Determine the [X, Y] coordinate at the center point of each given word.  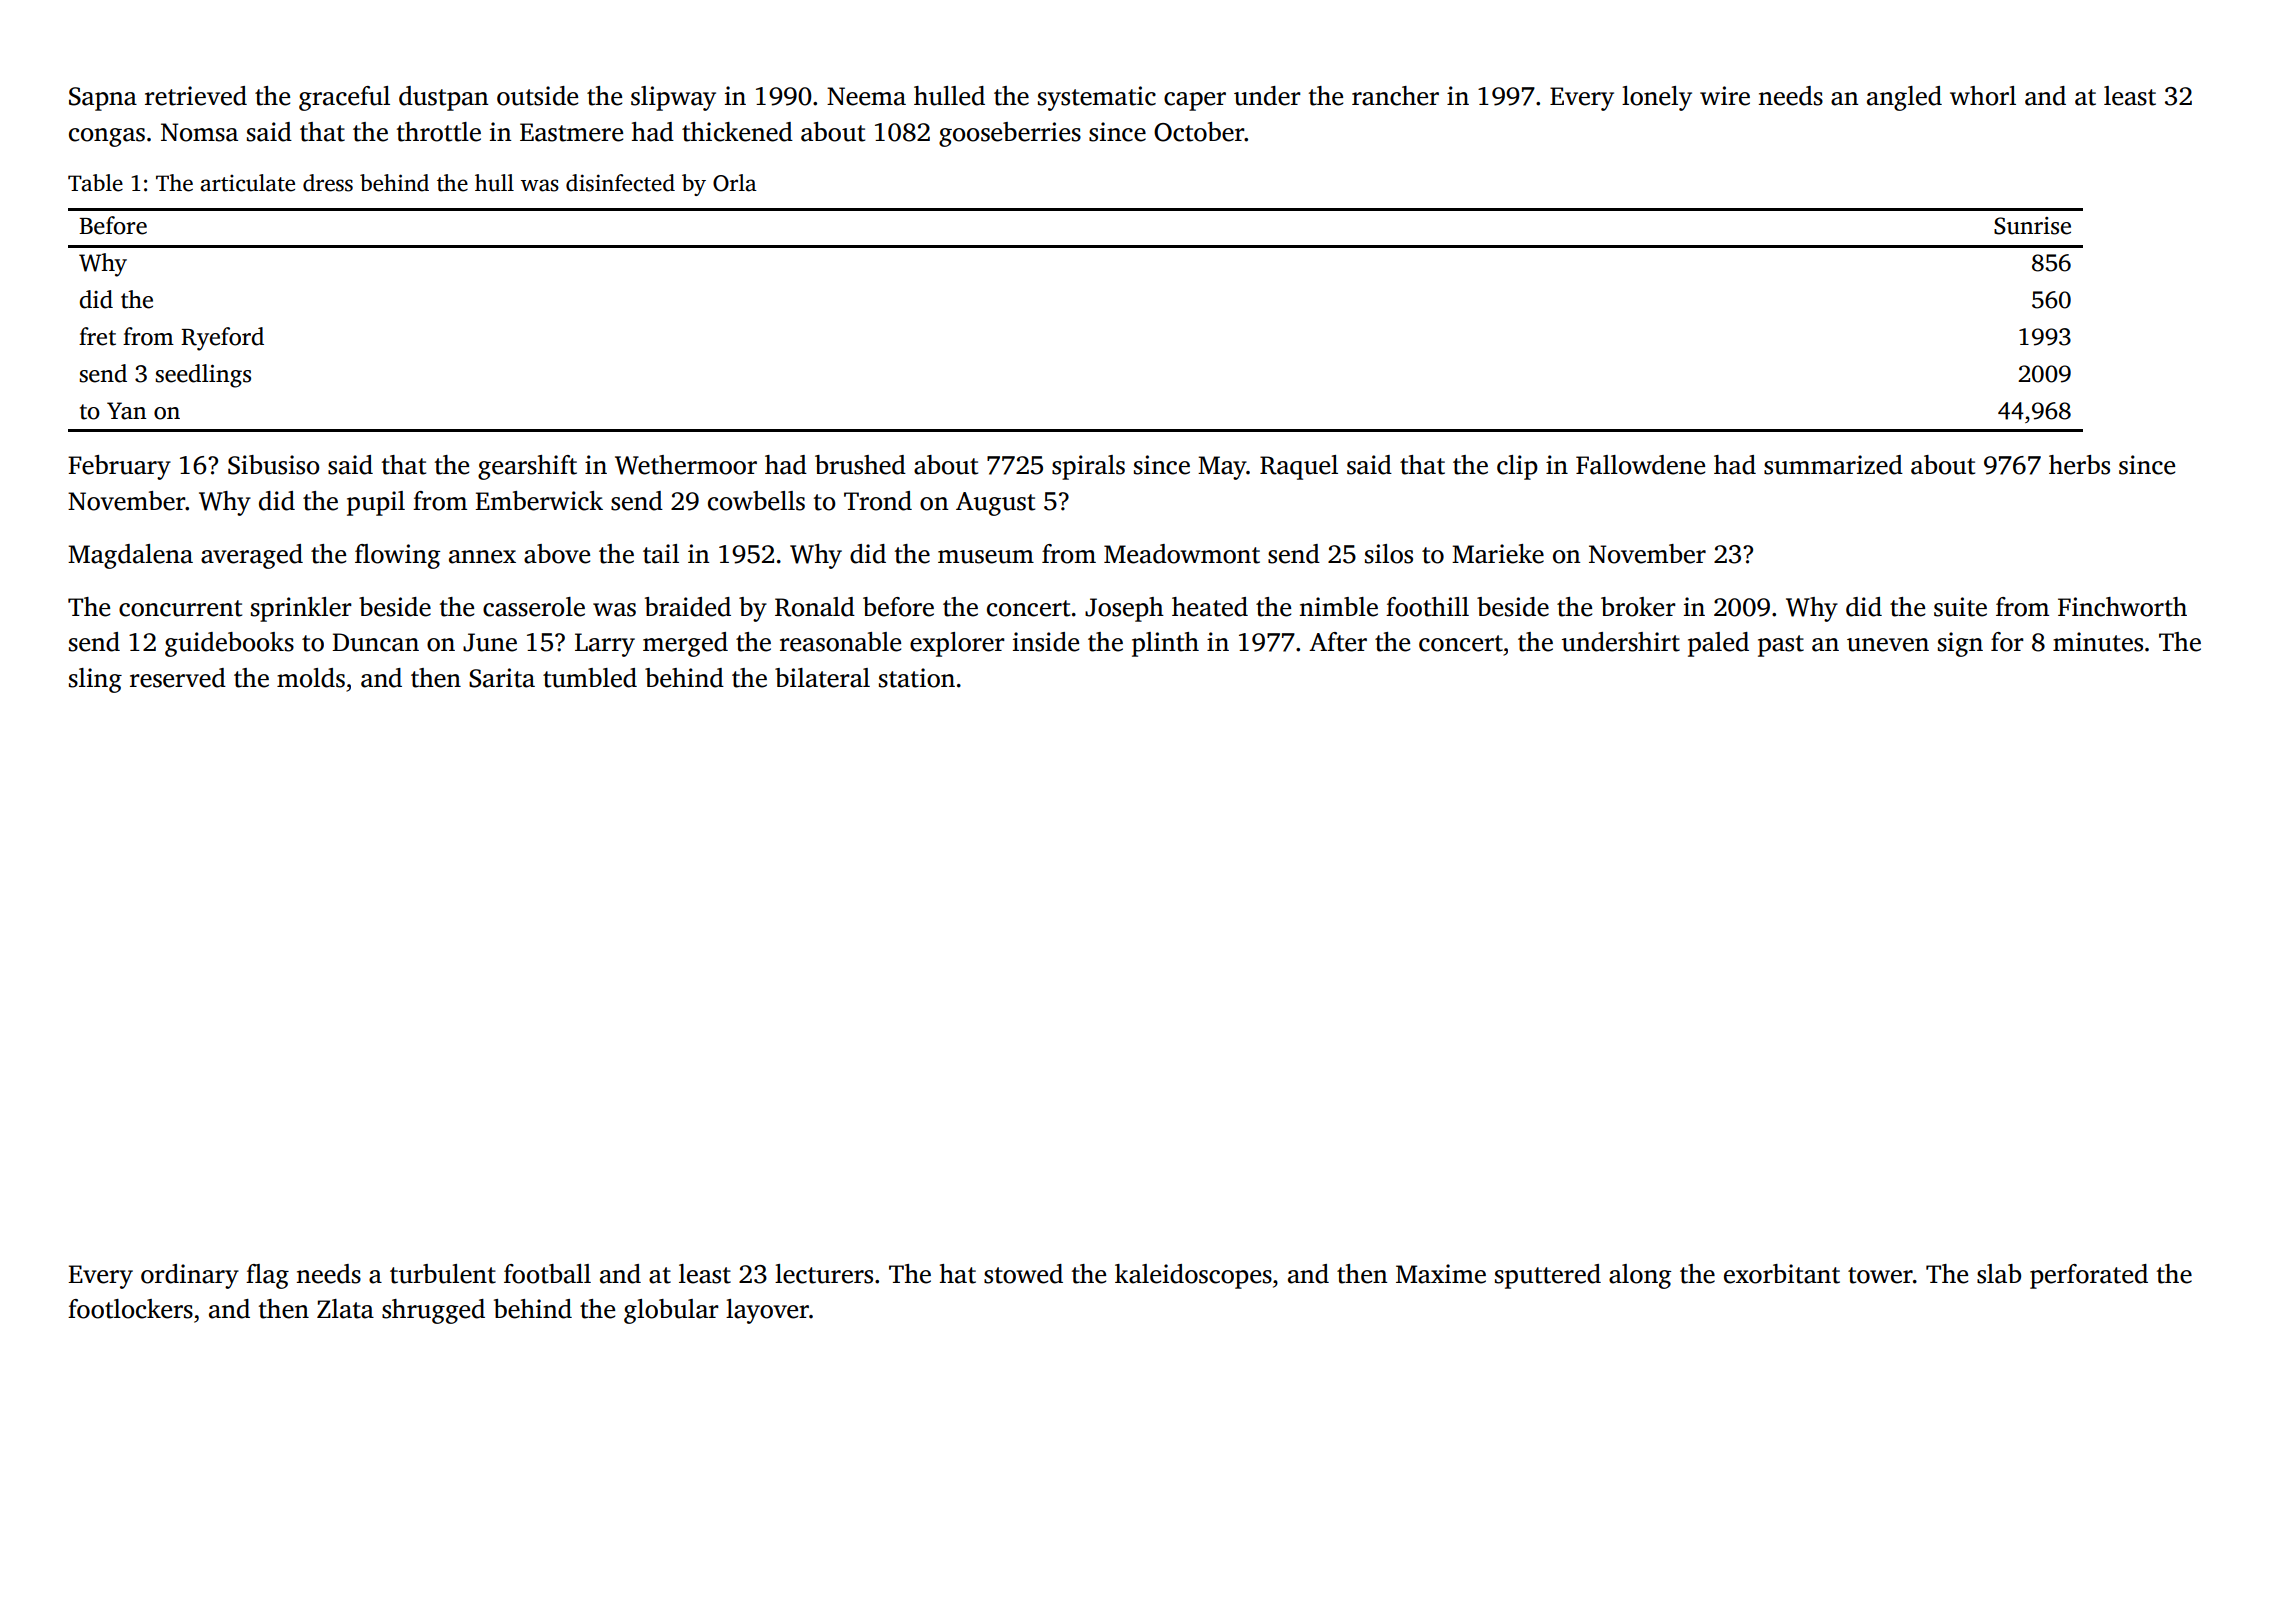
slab [1999, 1274]
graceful [344, 98]
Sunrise [2032, 226]
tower [1880, 1275]
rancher [1395, 96]
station [917, 678]
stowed [1023, 1274]
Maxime [1441, 1274]
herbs [2079, 465]
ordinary [190, 1276]
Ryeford [222, 339]
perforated [2089, 1276]
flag [267, 1276]
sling [95, 680]
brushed [860, 465]
